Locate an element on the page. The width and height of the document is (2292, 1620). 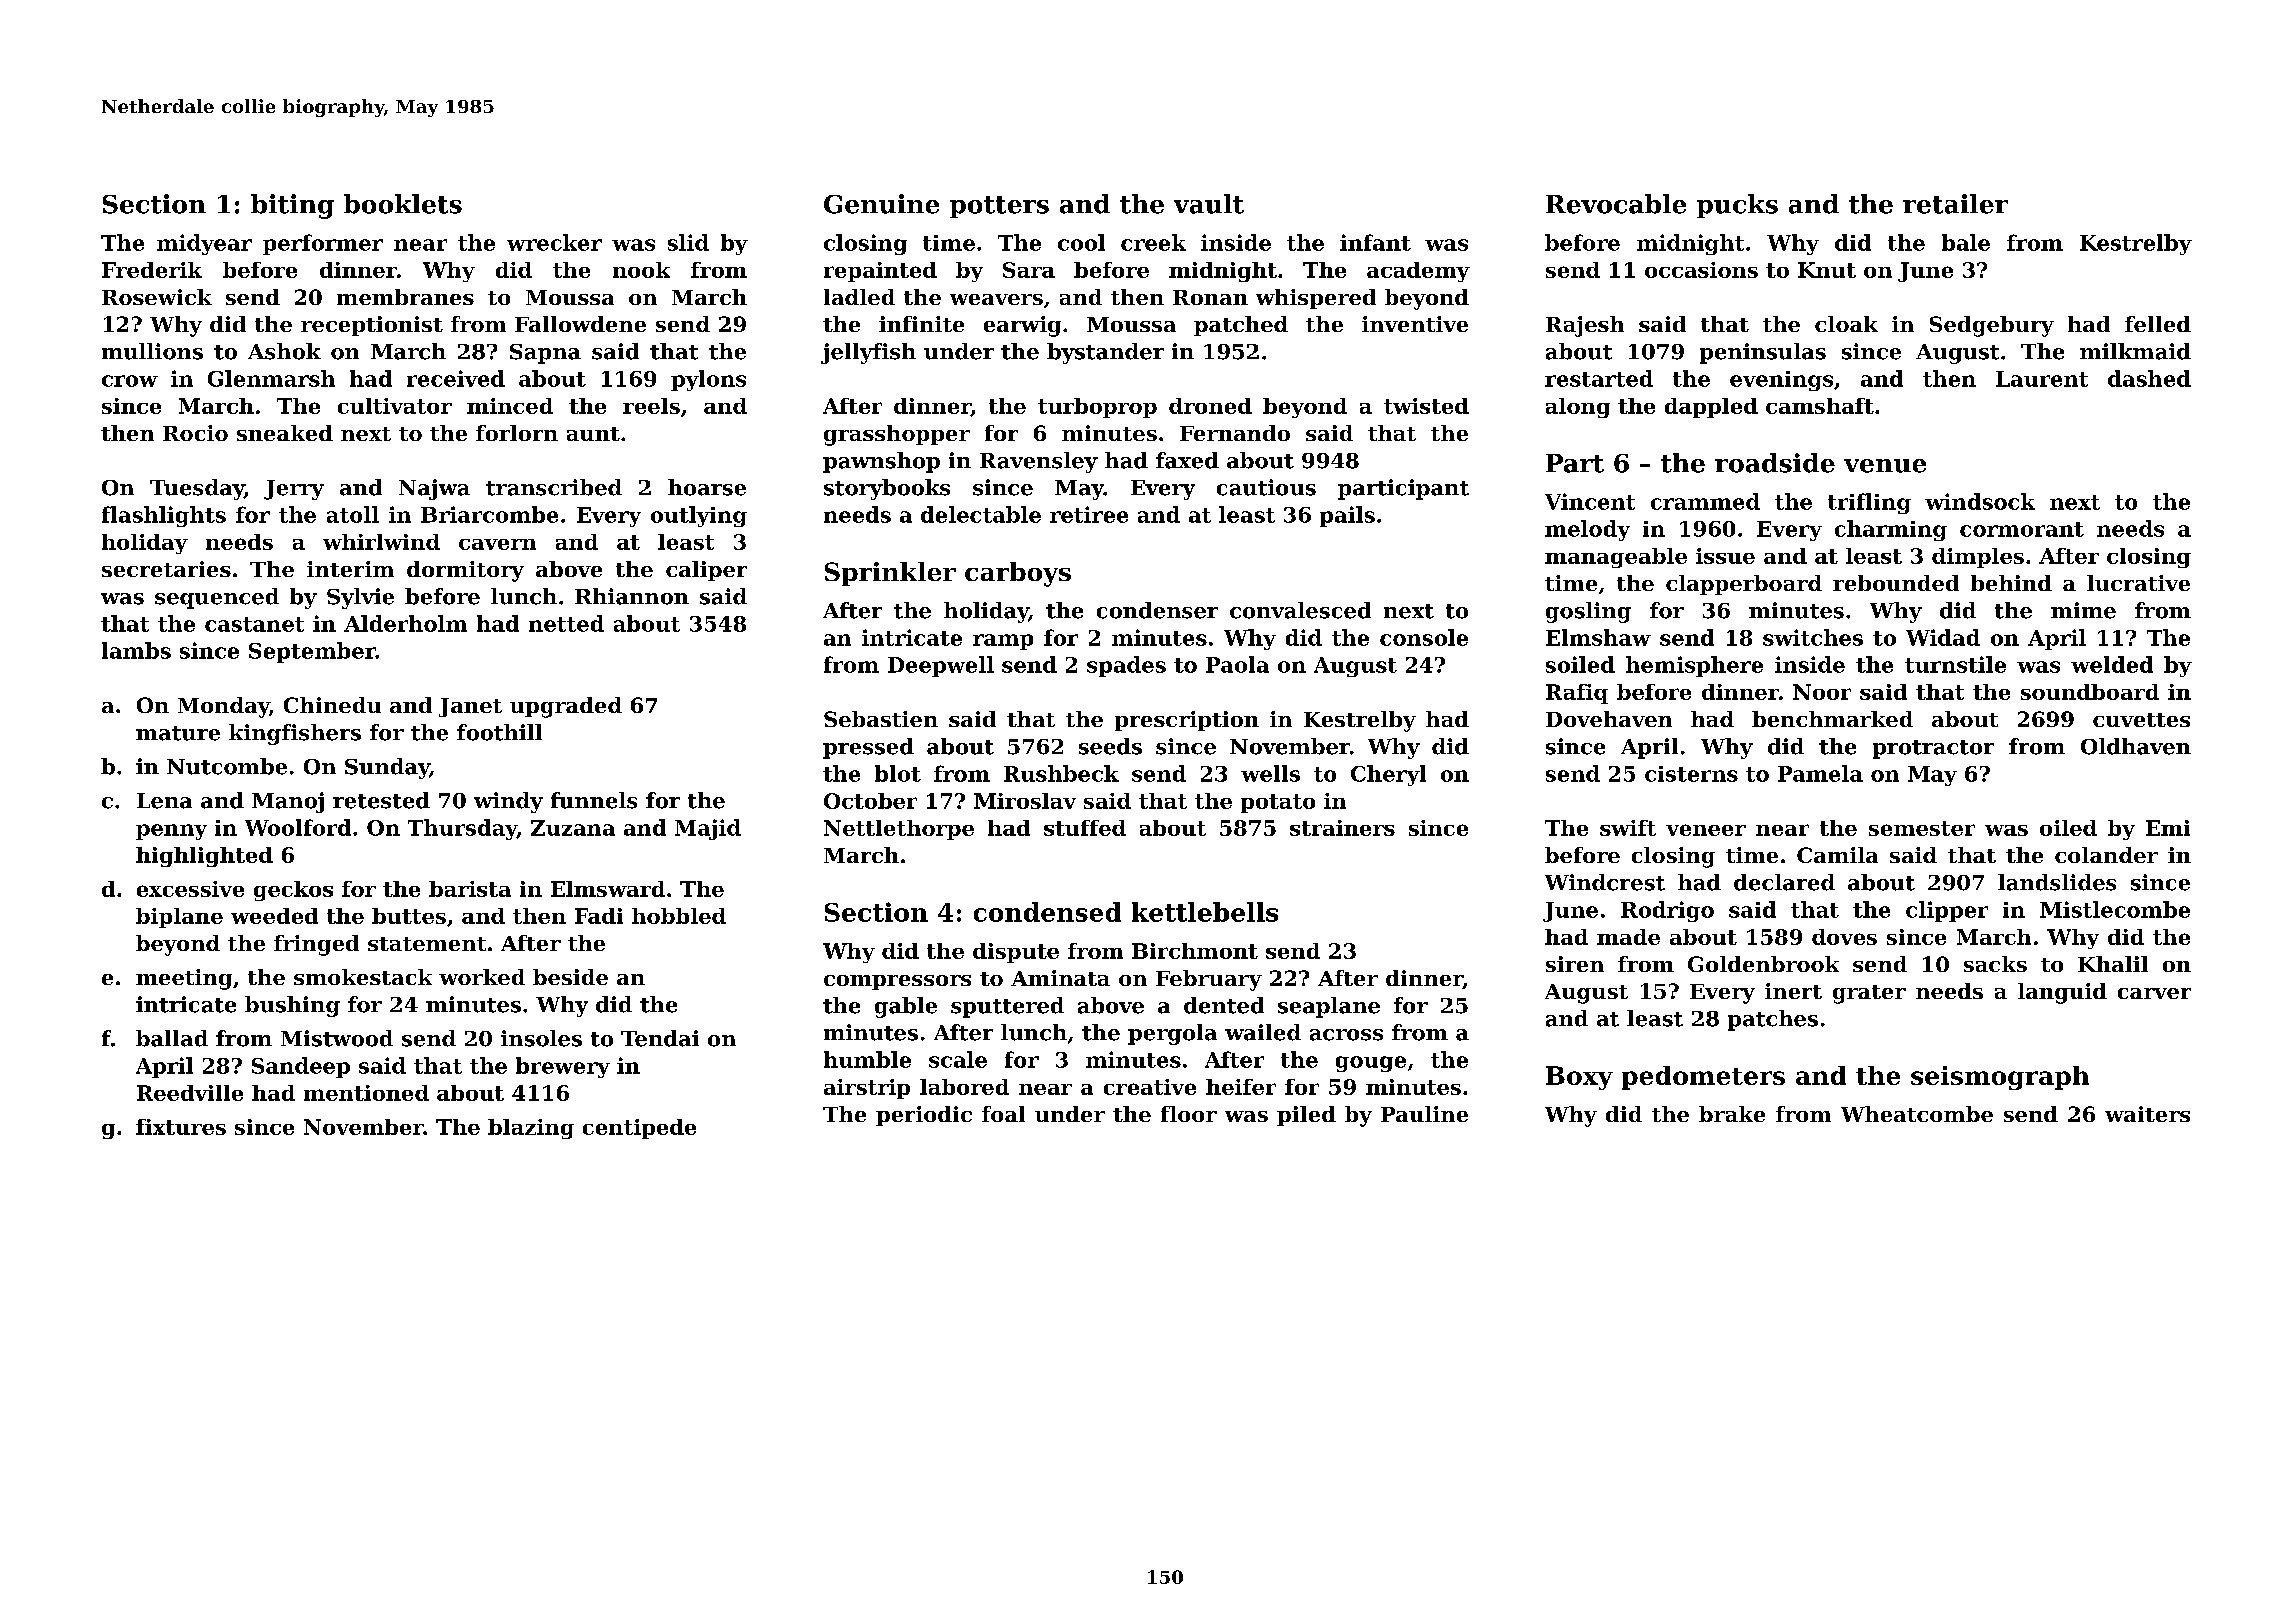
retailer is located at coordinates (1955, 204).
